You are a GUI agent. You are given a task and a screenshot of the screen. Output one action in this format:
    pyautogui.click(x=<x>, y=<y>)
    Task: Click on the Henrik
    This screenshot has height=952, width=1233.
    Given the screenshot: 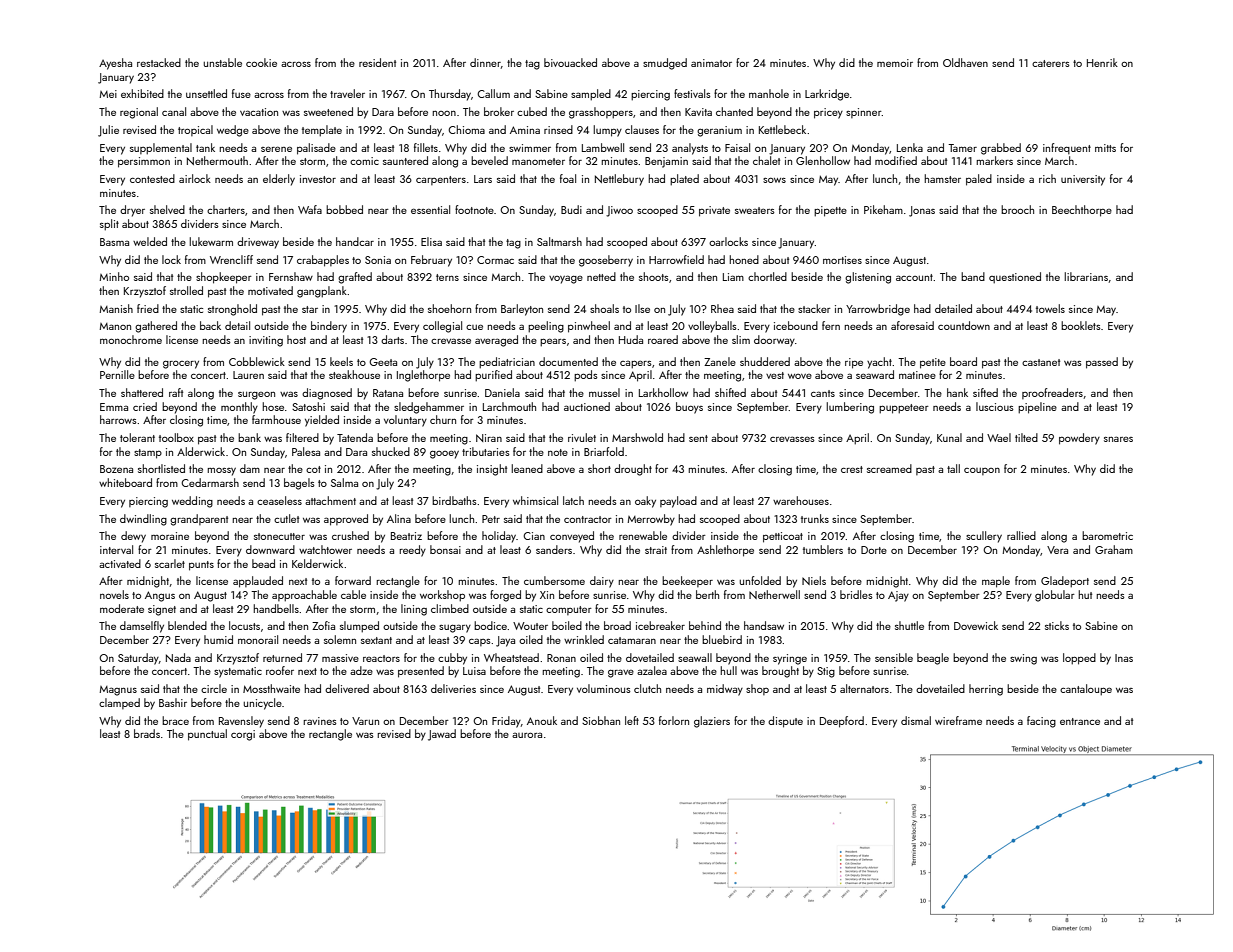 What is the action you would take?
    pyautogui.click(x=1102, y=62)
